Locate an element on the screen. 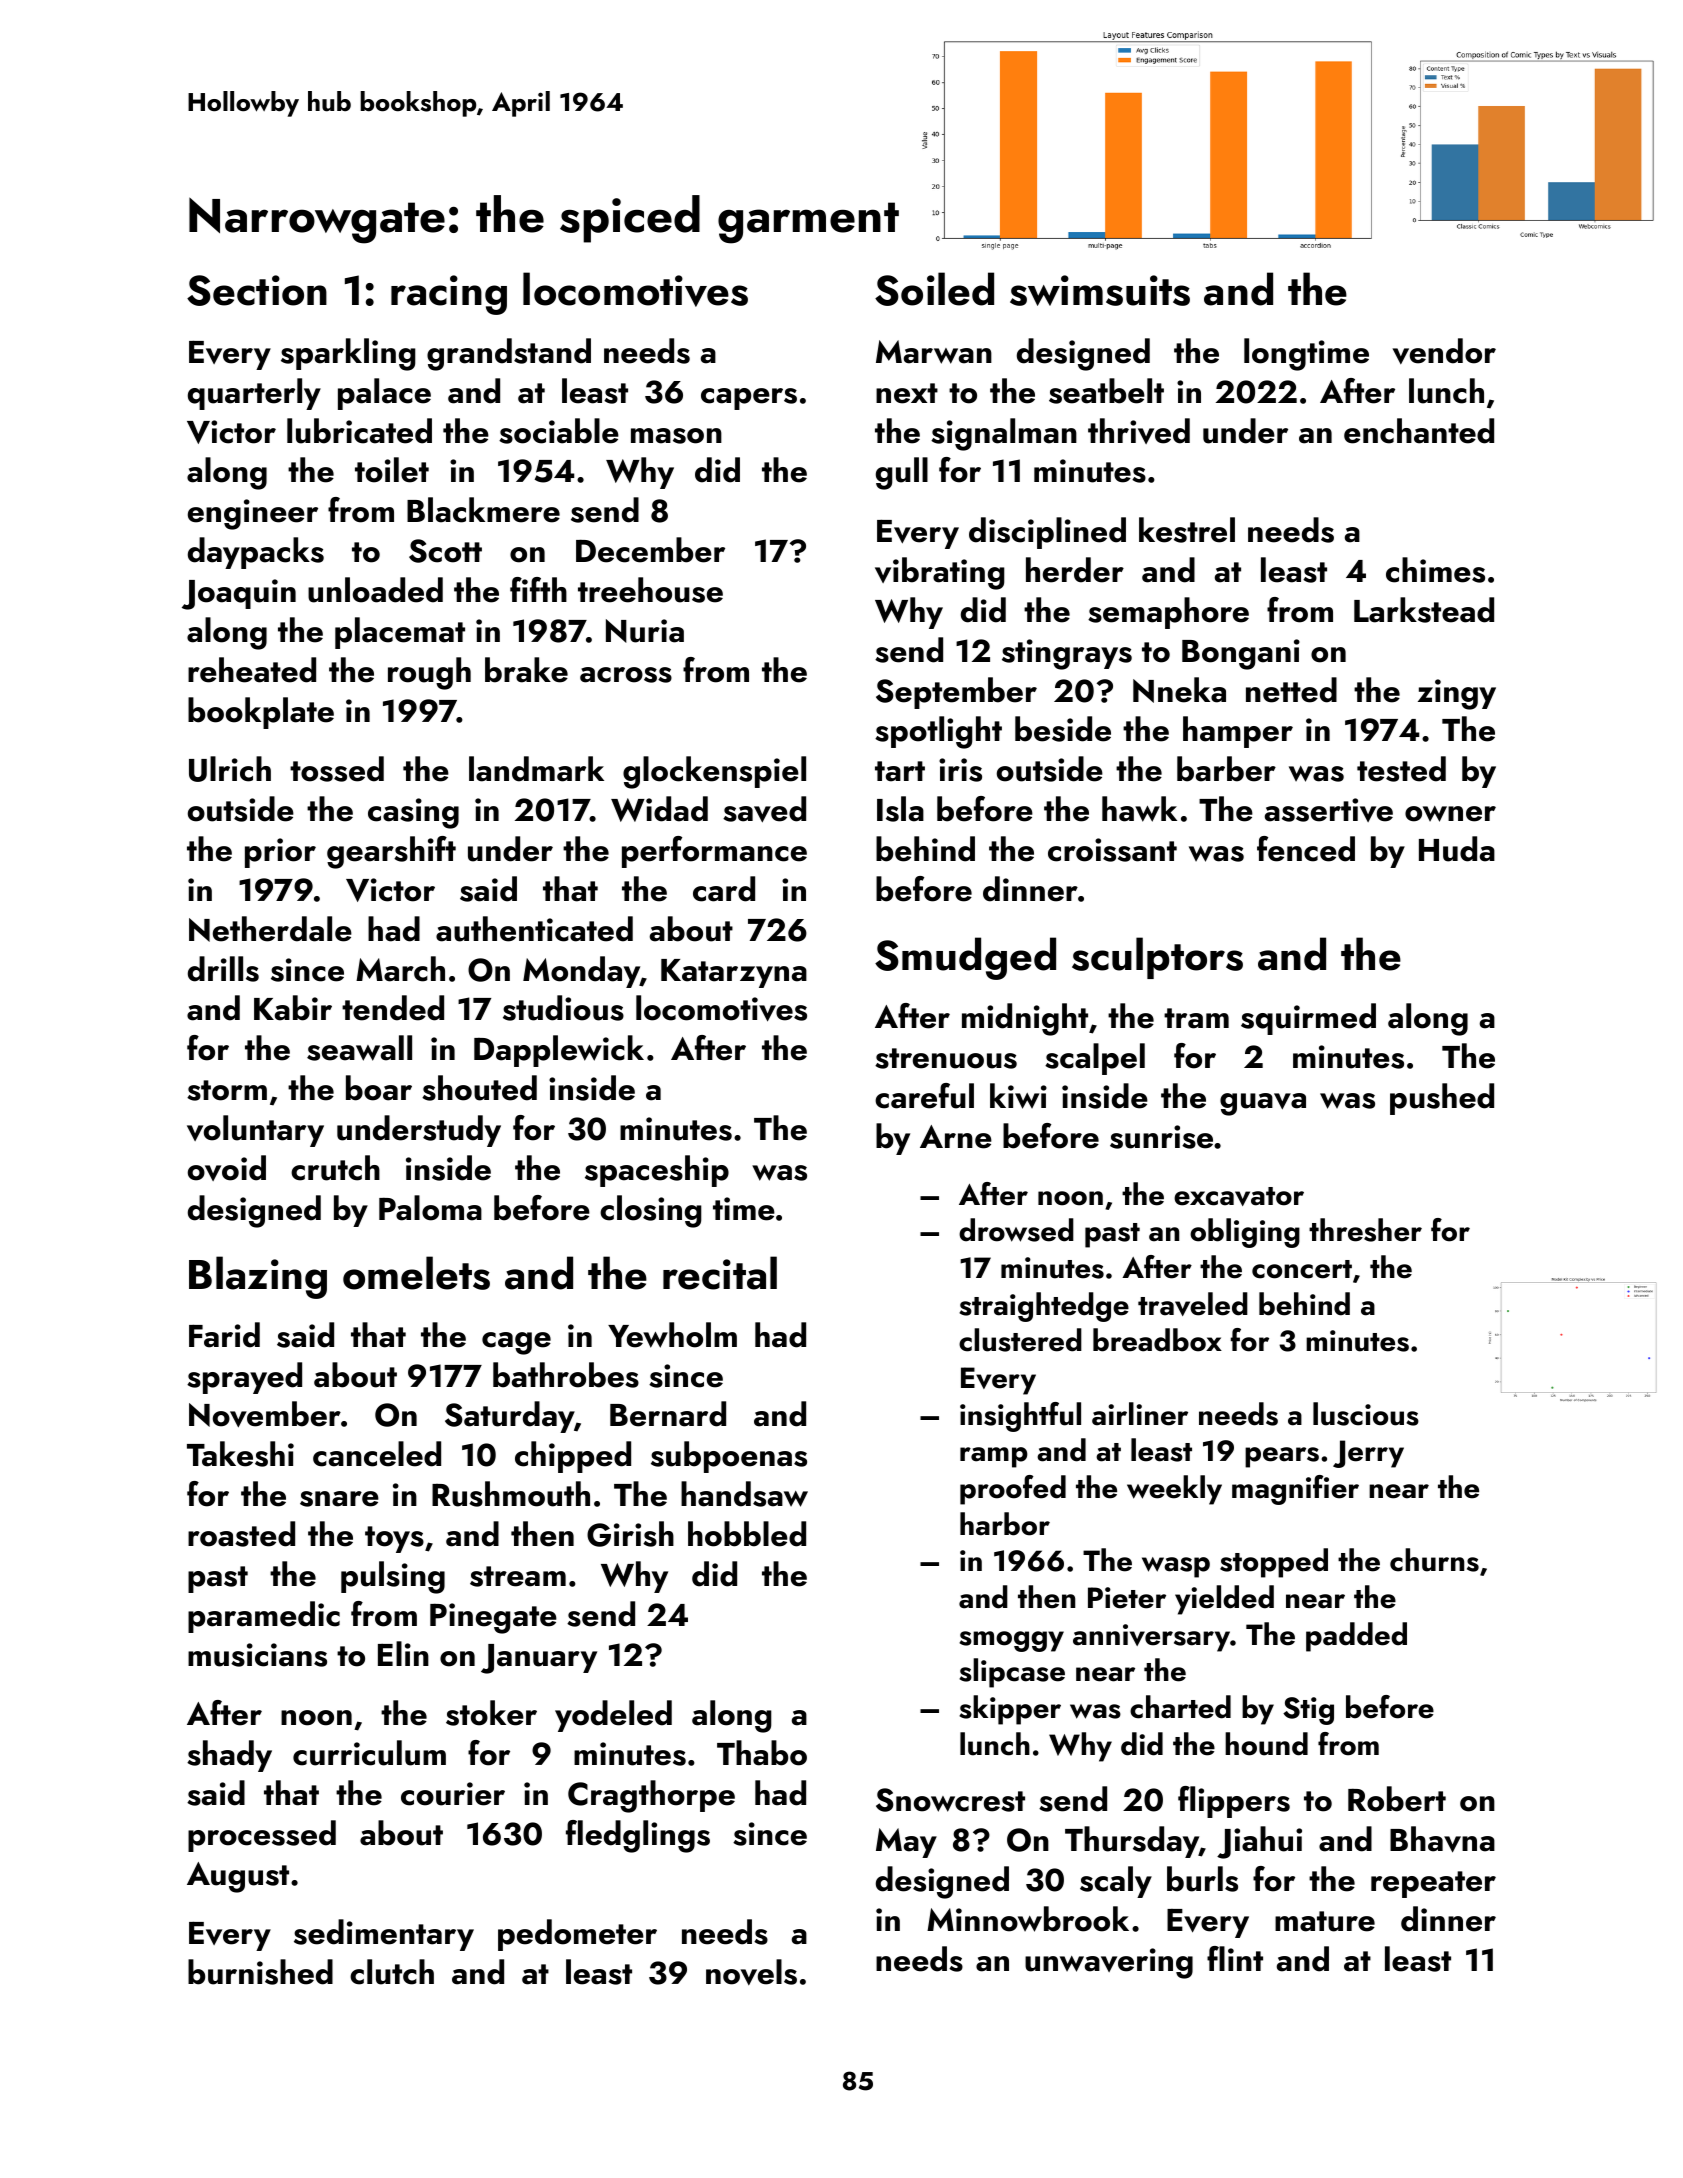  Widad is located at coordinates (659, 809).
